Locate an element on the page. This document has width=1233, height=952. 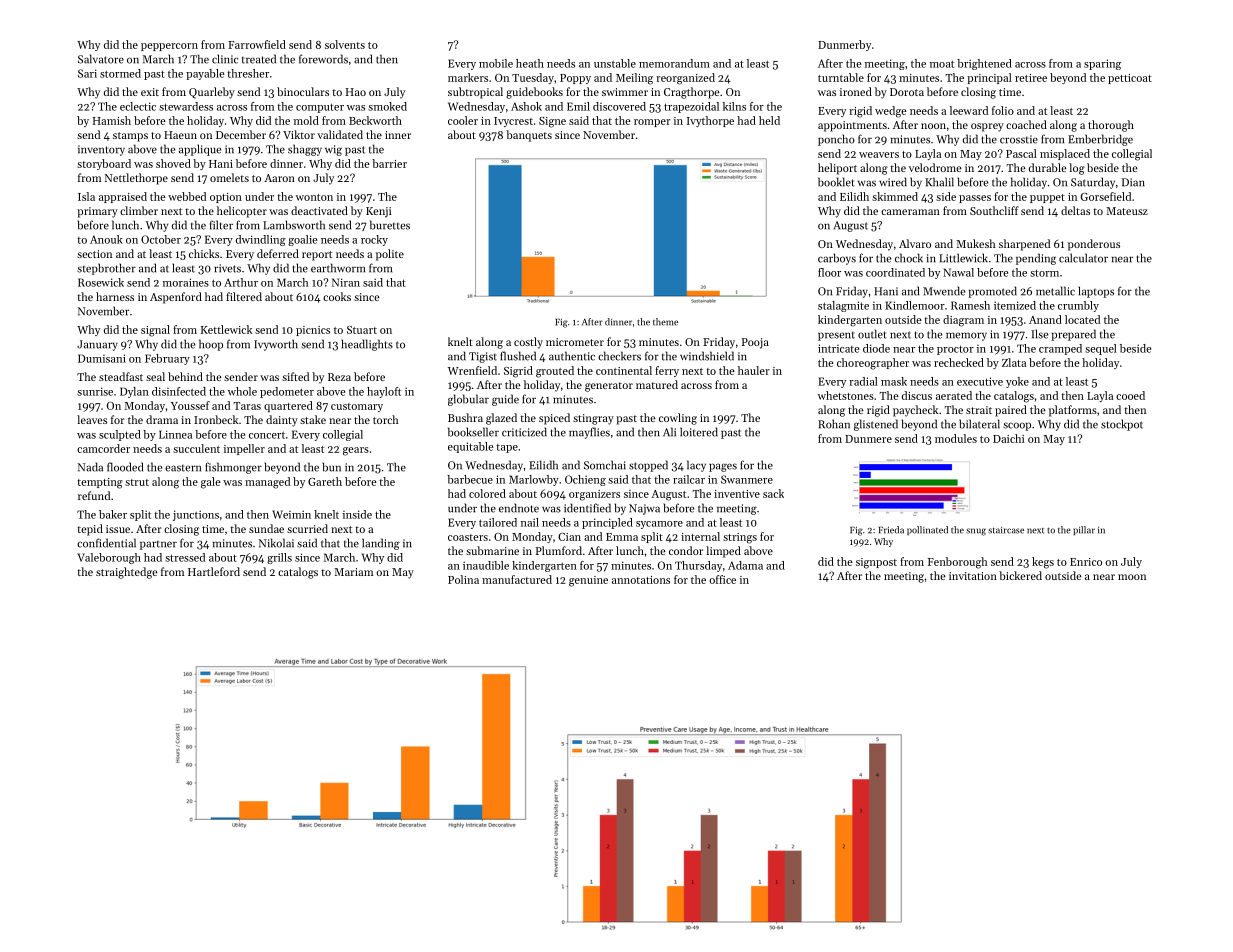
Enrico is located at coordinates (1086, 562).
